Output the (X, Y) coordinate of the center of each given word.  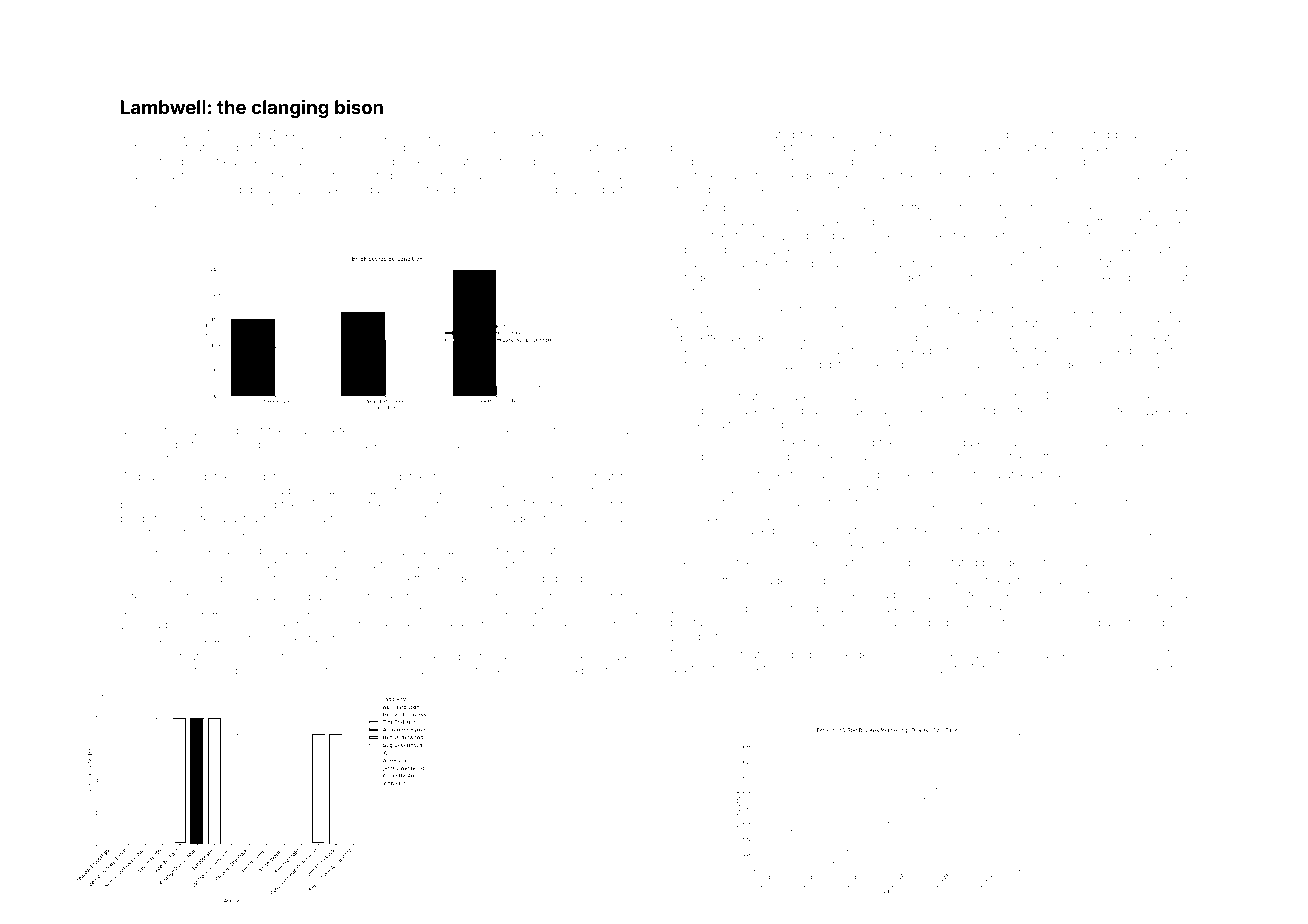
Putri (219, 233)
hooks (454, 134)
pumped (953, 264)
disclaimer (1057, 502)
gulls (447, 492)
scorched (284, 610)
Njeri (683, 324)
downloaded (425, 444)
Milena (218, 134)
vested (1091, 134)
